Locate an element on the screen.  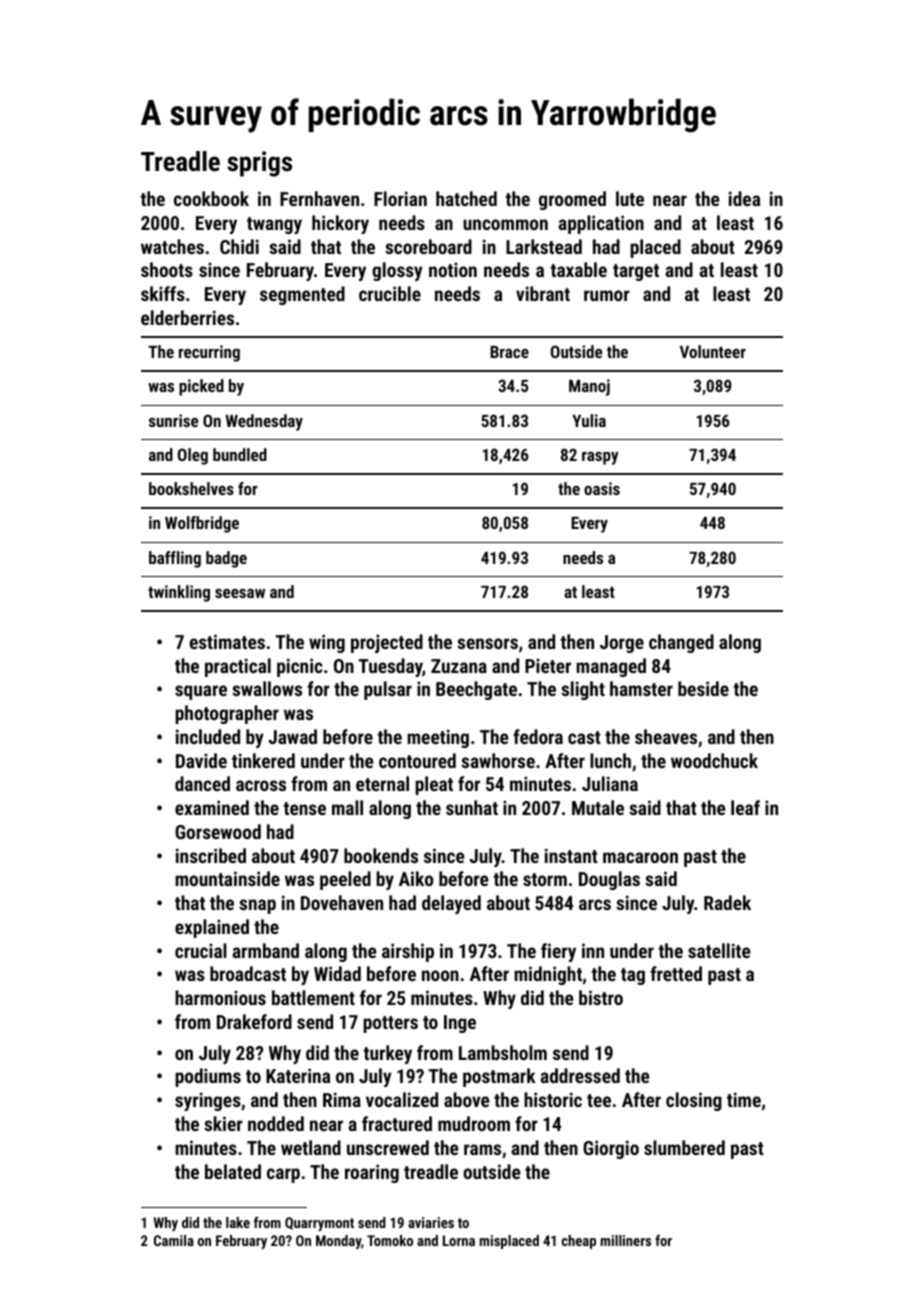
harmonious is located at coordinates (220, 997).
